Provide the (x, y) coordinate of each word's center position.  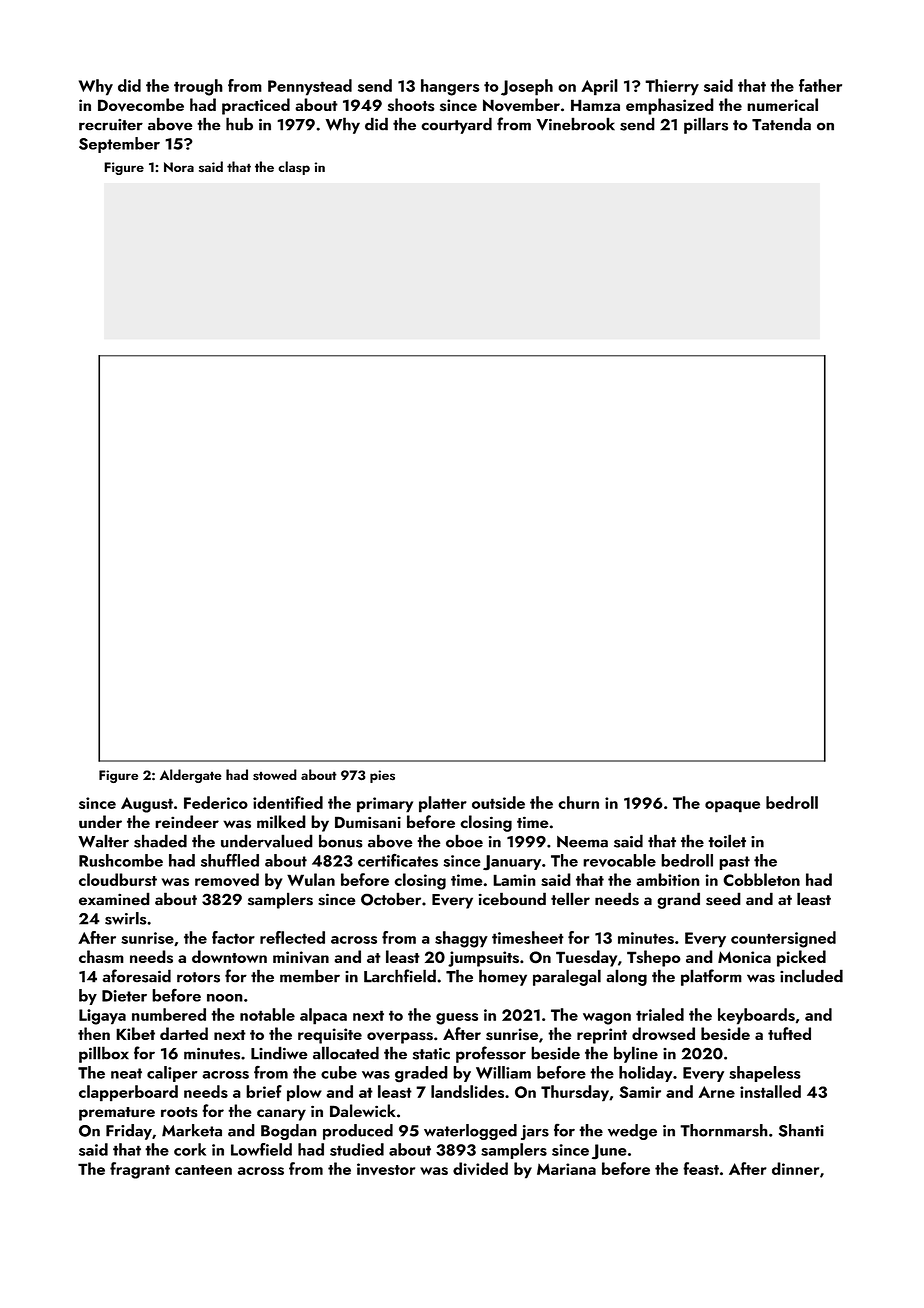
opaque (732, 807)
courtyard (456, 125)
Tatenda (781, 124)
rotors (198, 977)
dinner (795, 1168)
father (820, 85)
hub (239, 124)
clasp (294, 168)
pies (382, 776)
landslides (467, 1091)
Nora (179, 167)
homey (503, 977)
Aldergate (191, 776)
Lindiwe (279, 1053)
